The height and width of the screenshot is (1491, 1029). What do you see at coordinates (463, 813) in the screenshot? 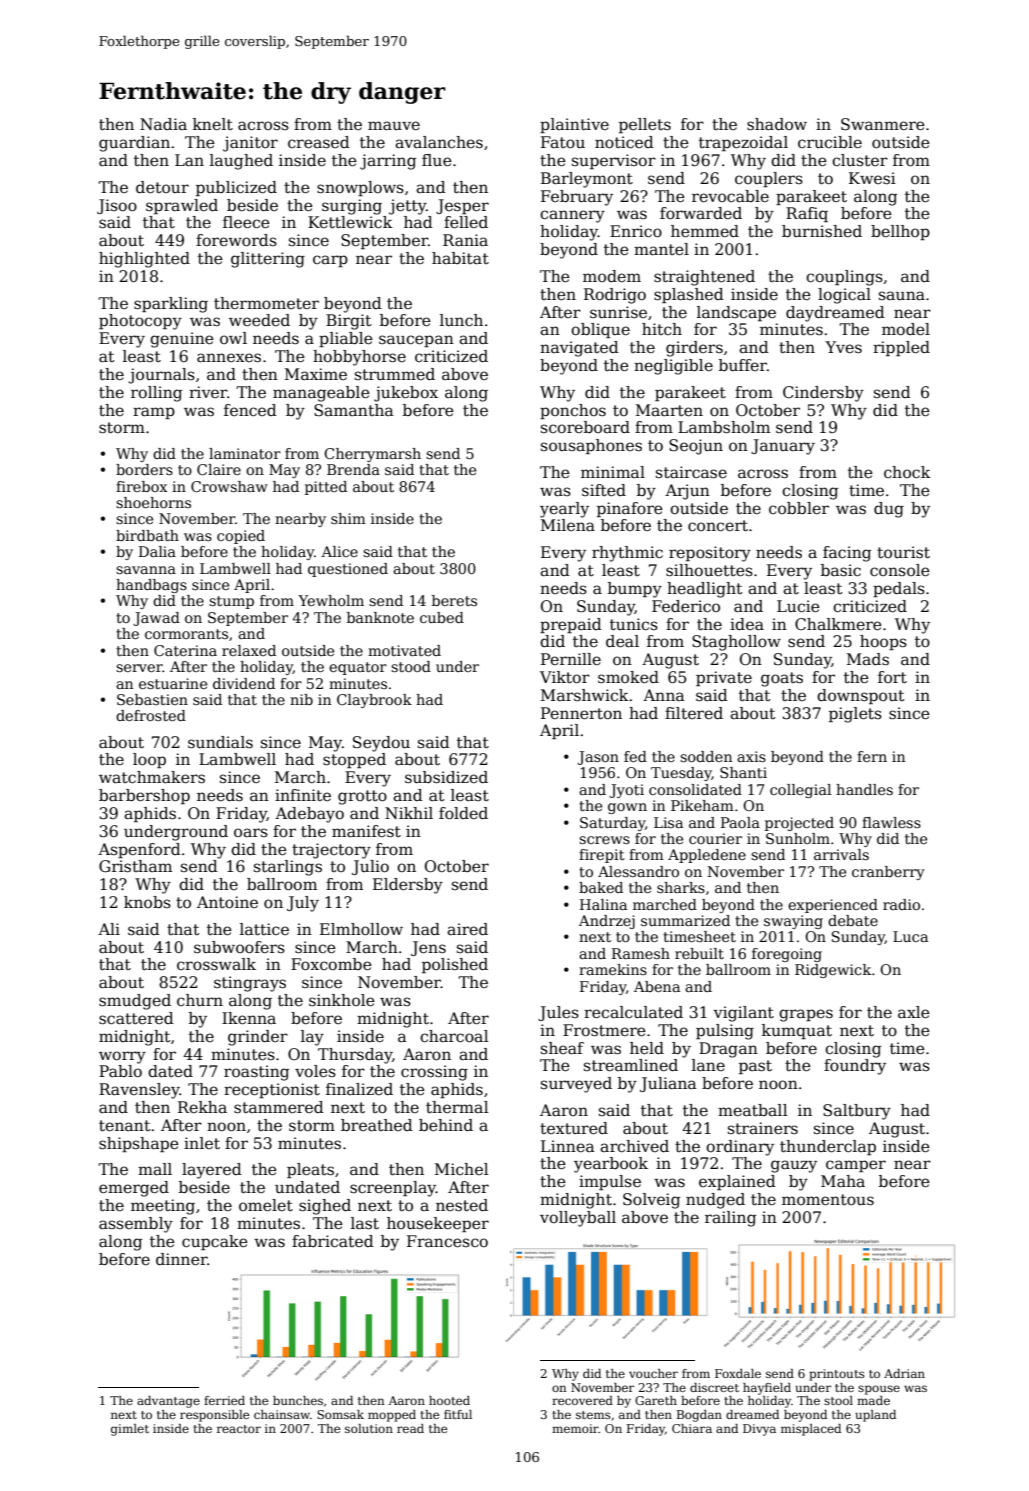
I see `folded` at bounding box center [463, 813].
